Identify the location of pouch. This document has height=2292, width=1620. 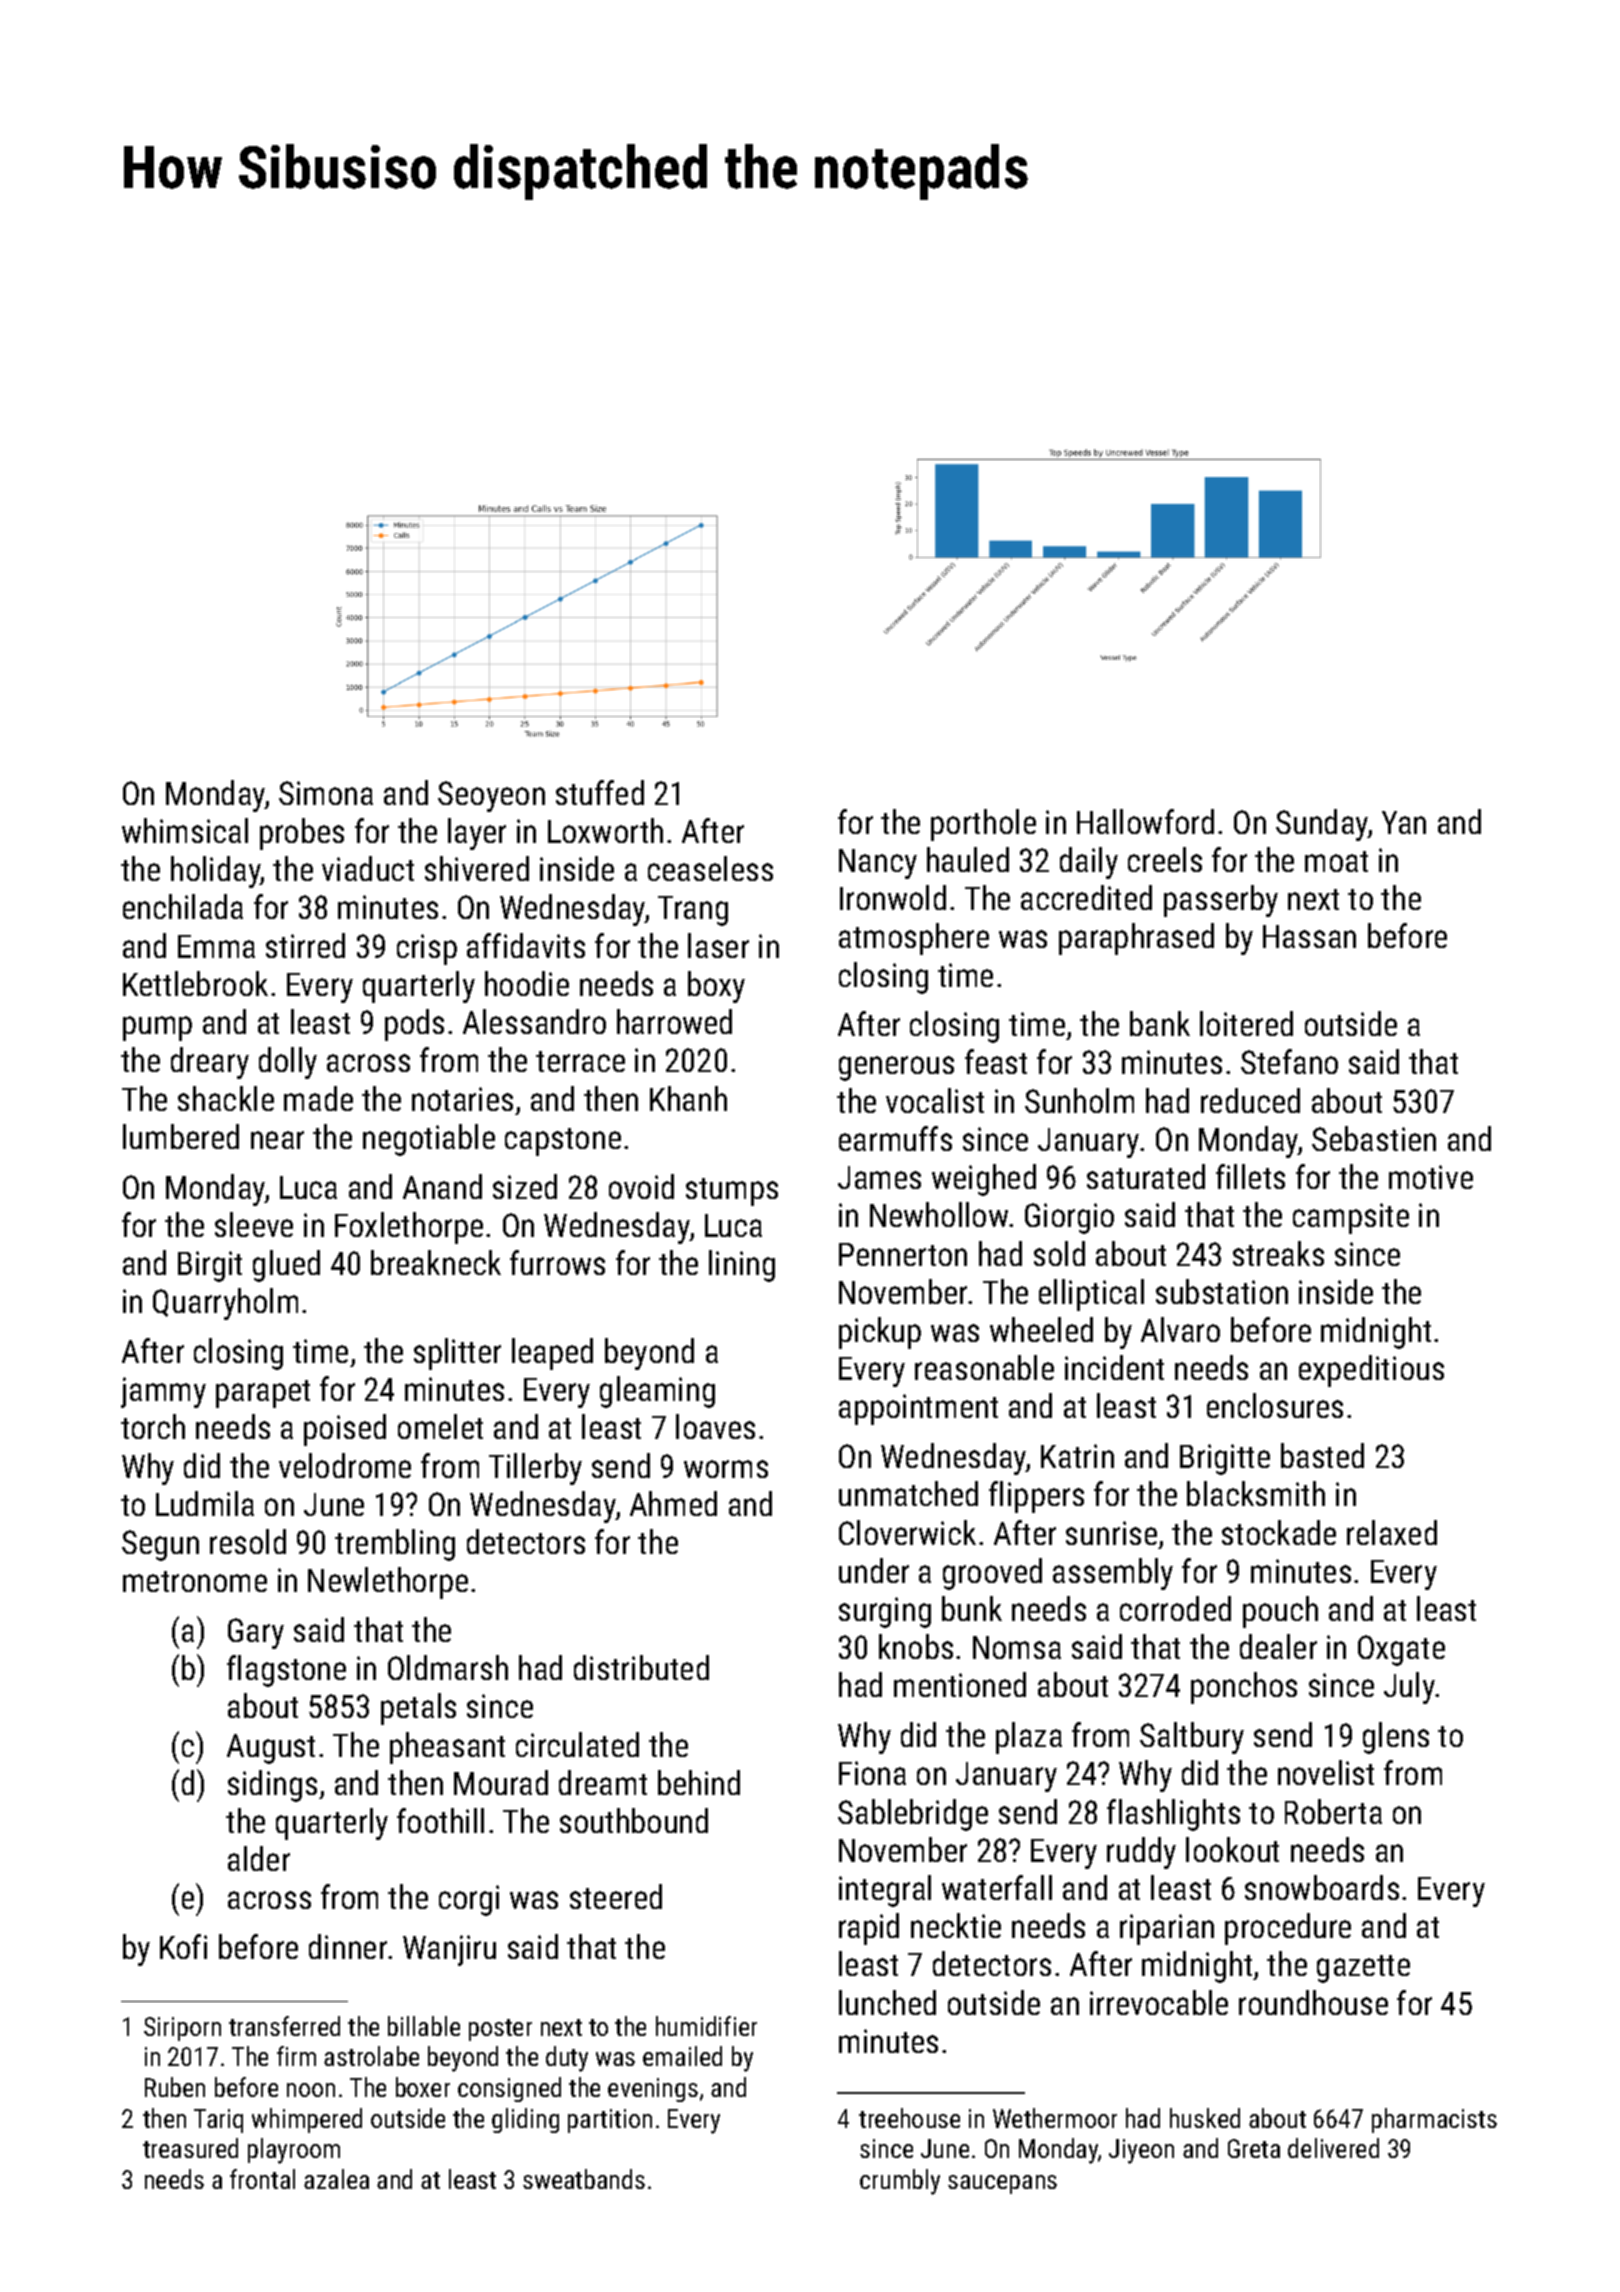
(1280, 1612).
